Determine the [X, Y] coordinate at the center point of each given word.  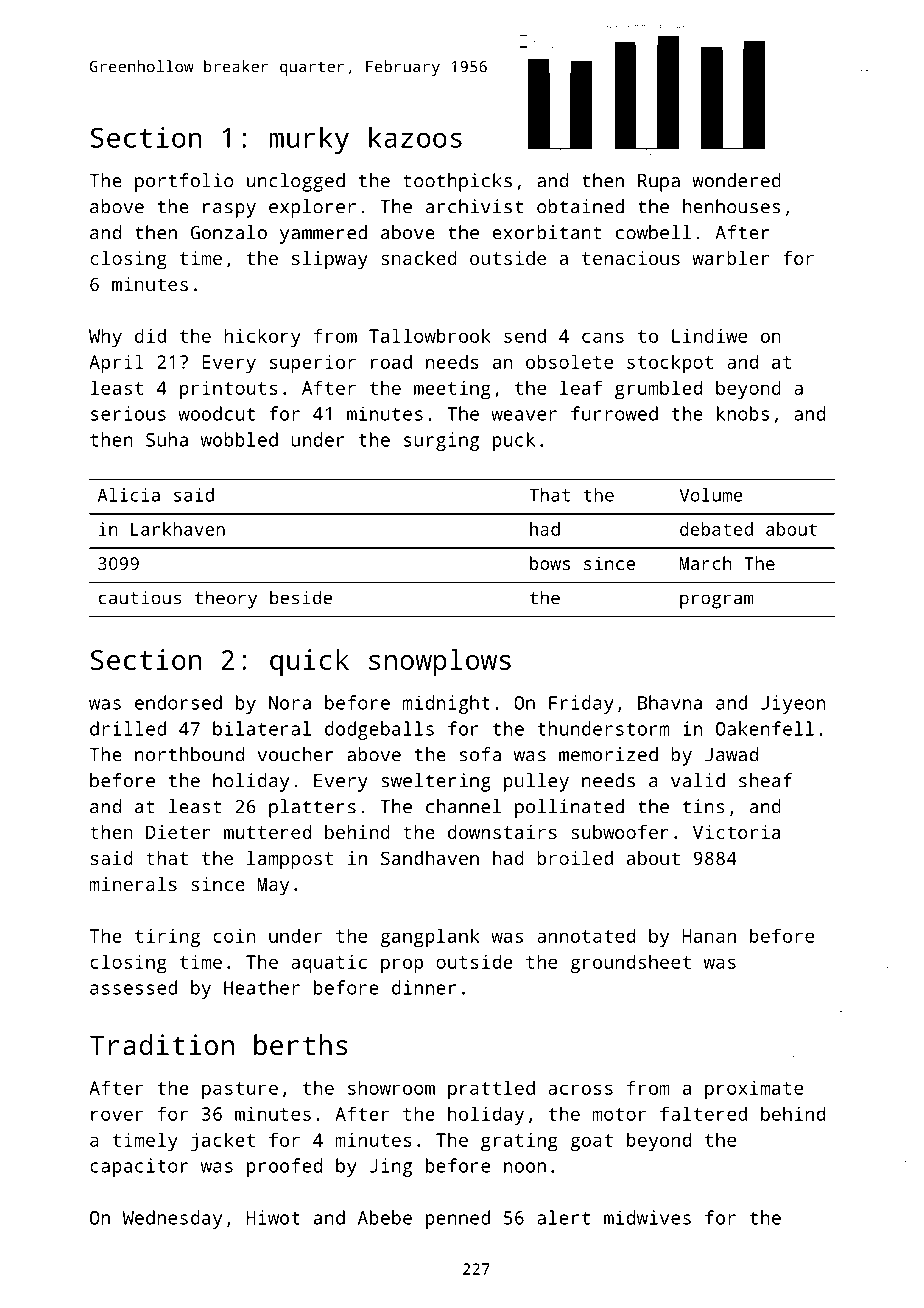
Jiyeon [793, 704]
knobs [743, 413]
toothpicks [457, 182]
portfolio [184, 182]
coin [234, 935]
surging [441, 441]
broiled [575, 858]
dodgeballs [379, 730]
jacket [223, 1141]
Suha [167, 439]
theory [226, 599]
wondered [736, 180]
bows [550, 563]
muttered [267, 832]
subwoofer [620, 832]
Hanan [709, 936]
